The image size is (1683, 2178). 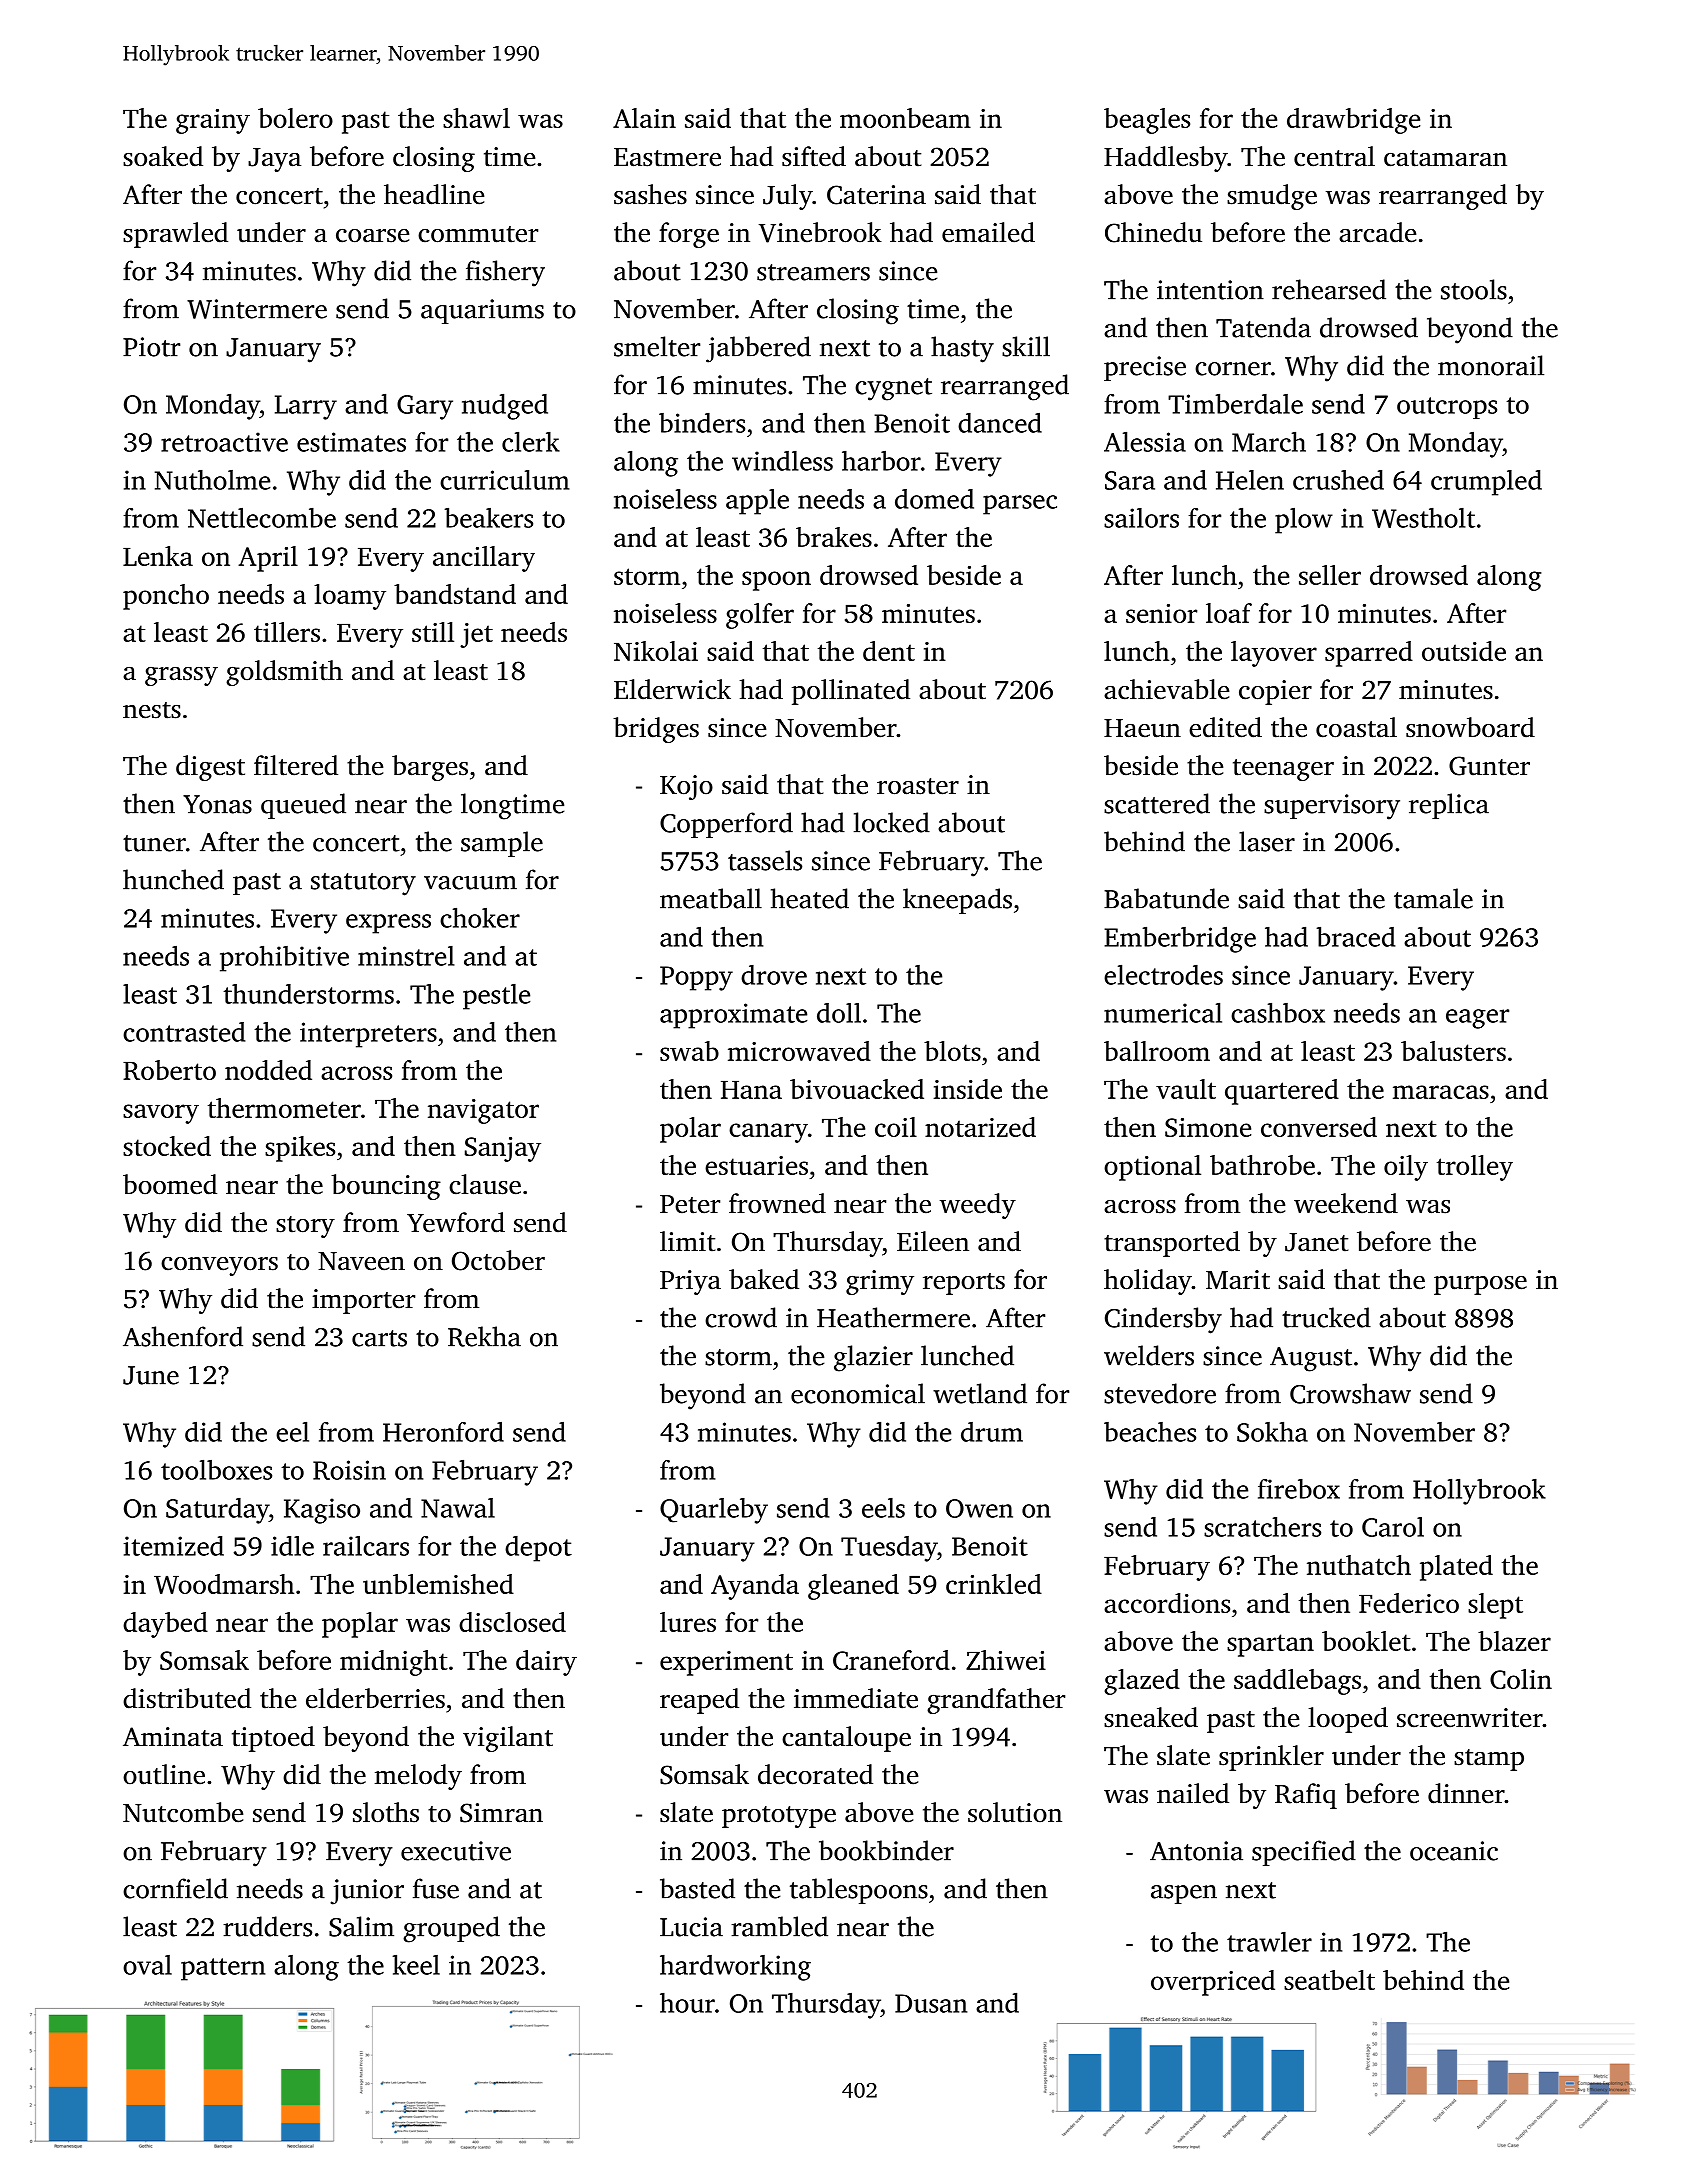 What do you see at coordinates (1491, 365) in the page?
I see `monorail` at bounding box center [1491, 365].
